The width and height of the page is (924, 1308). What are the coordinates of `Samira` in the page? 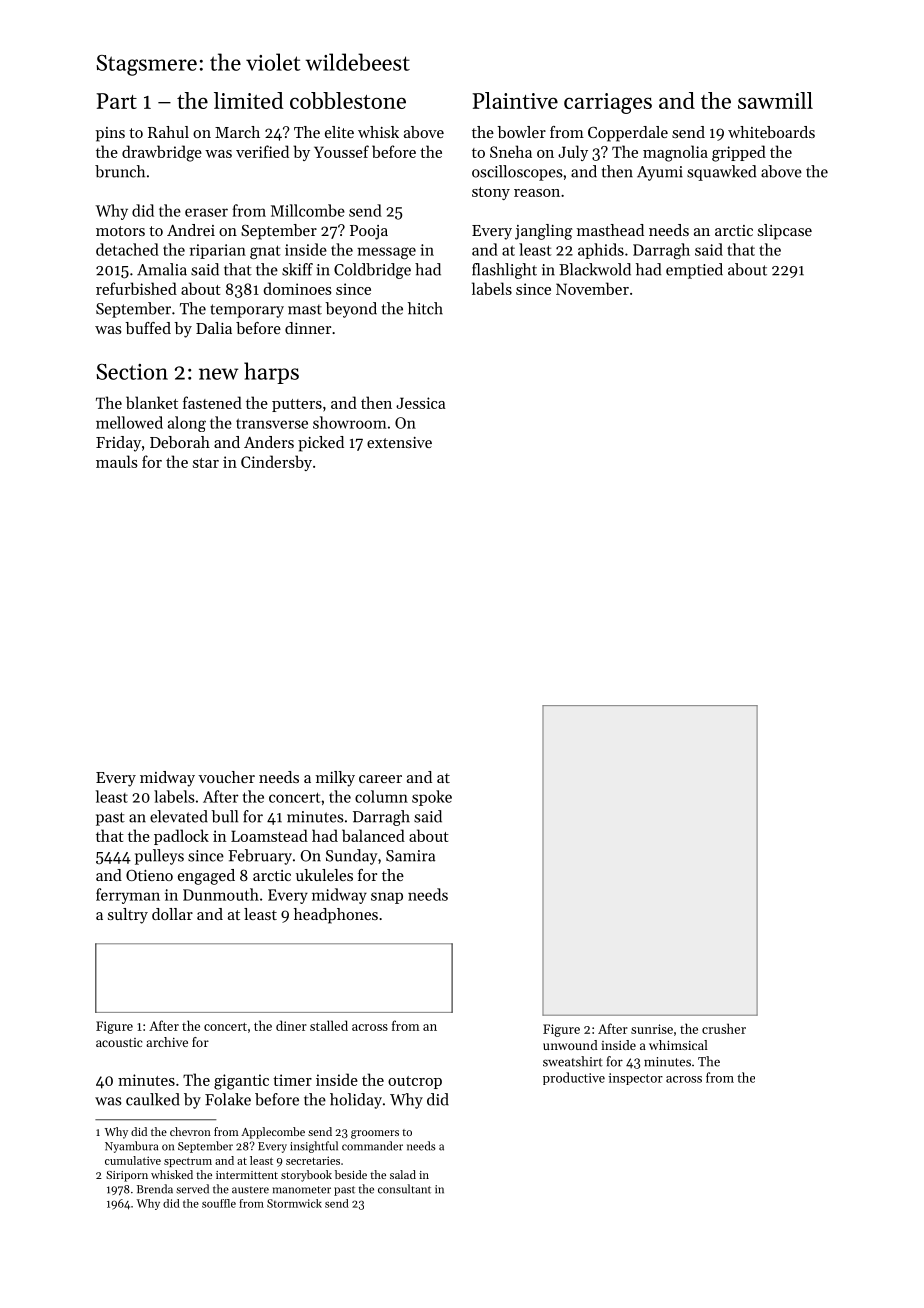 It's located at (410, 856).
